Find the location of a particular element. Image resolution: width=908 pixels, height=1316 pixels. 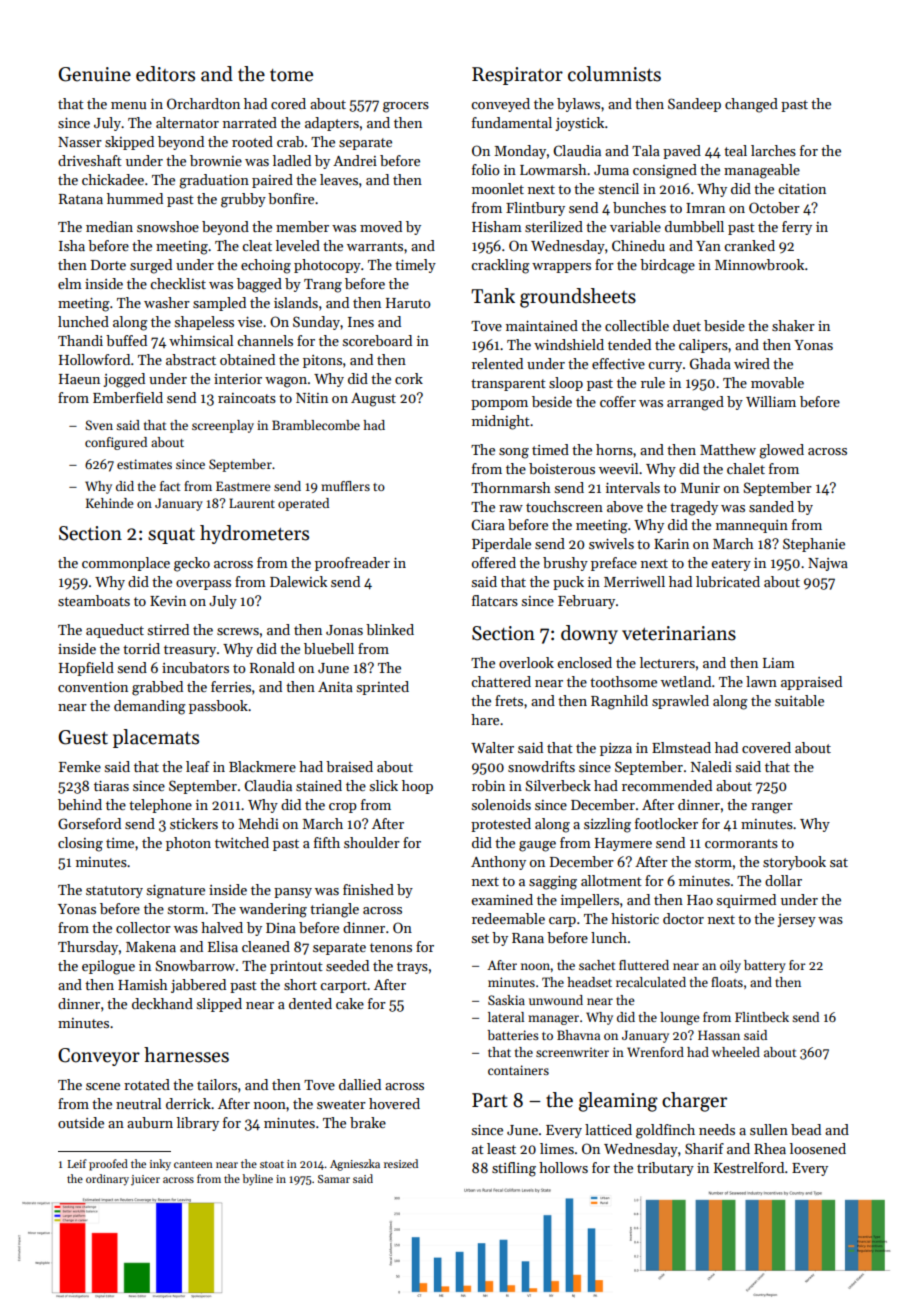

treasury is located at coordinates (190, 651).
